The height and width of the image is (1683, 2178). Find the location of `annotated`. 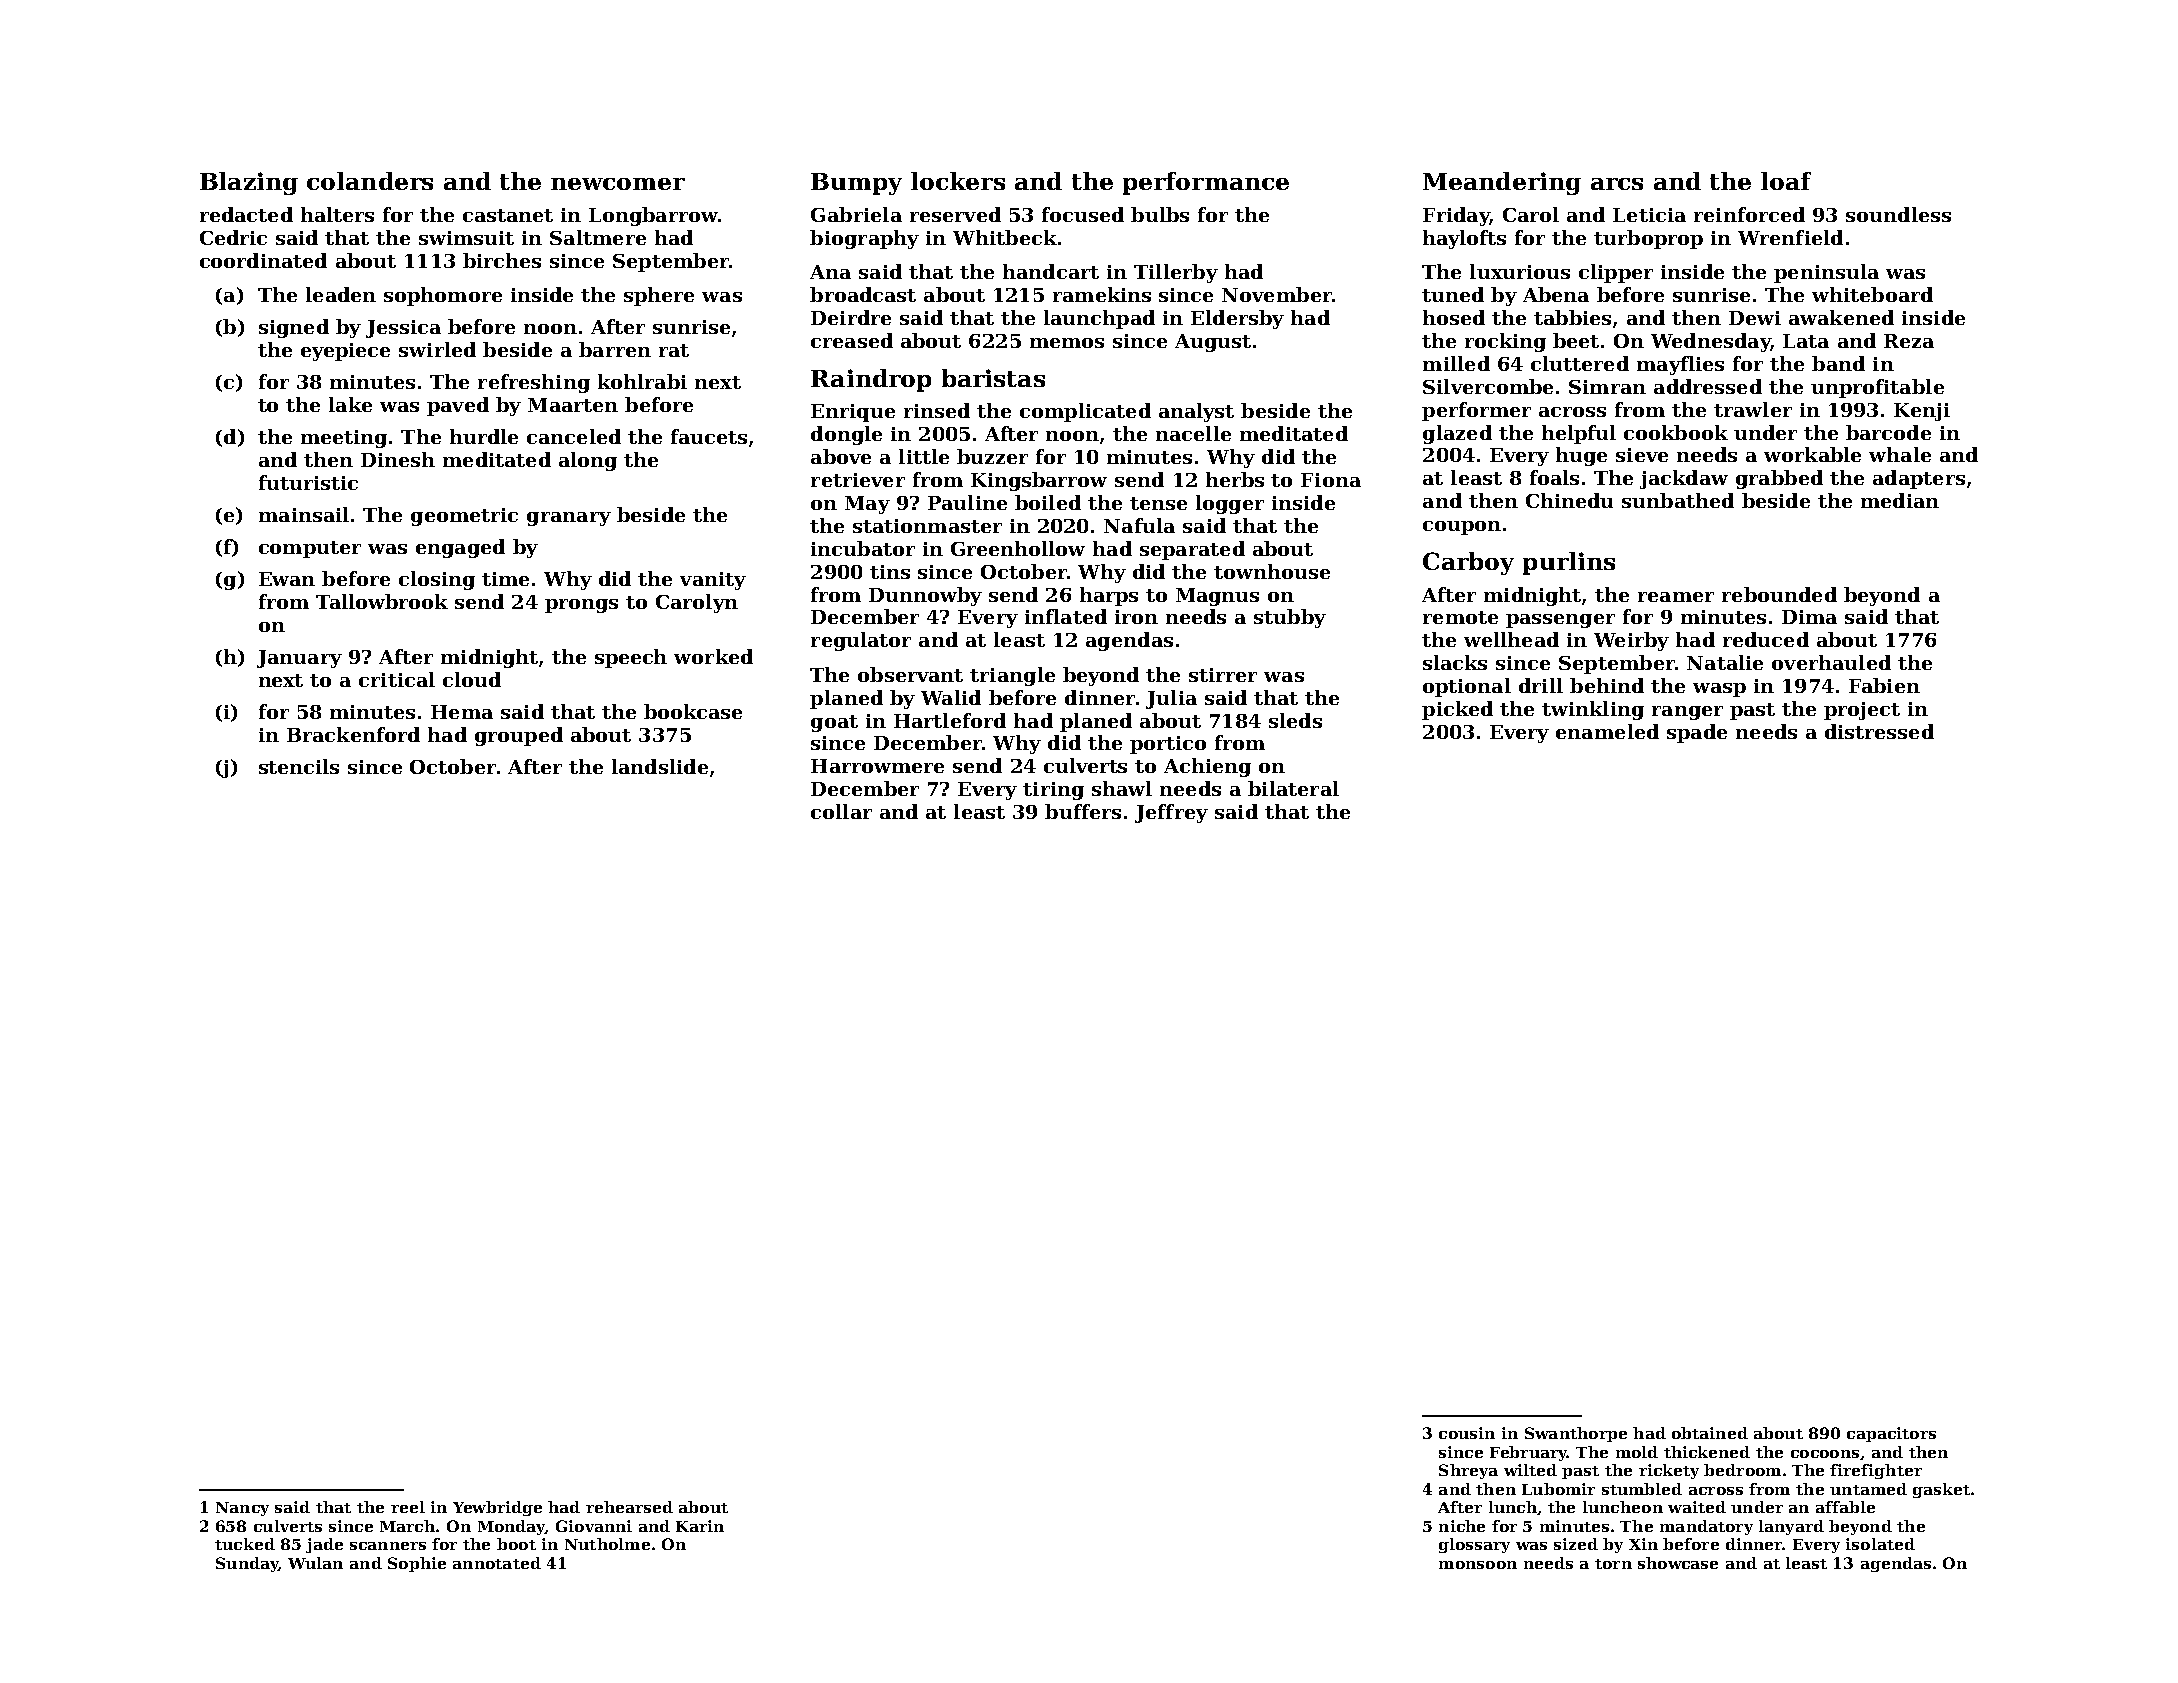

annotated is located at coordinates (497, 1563).
